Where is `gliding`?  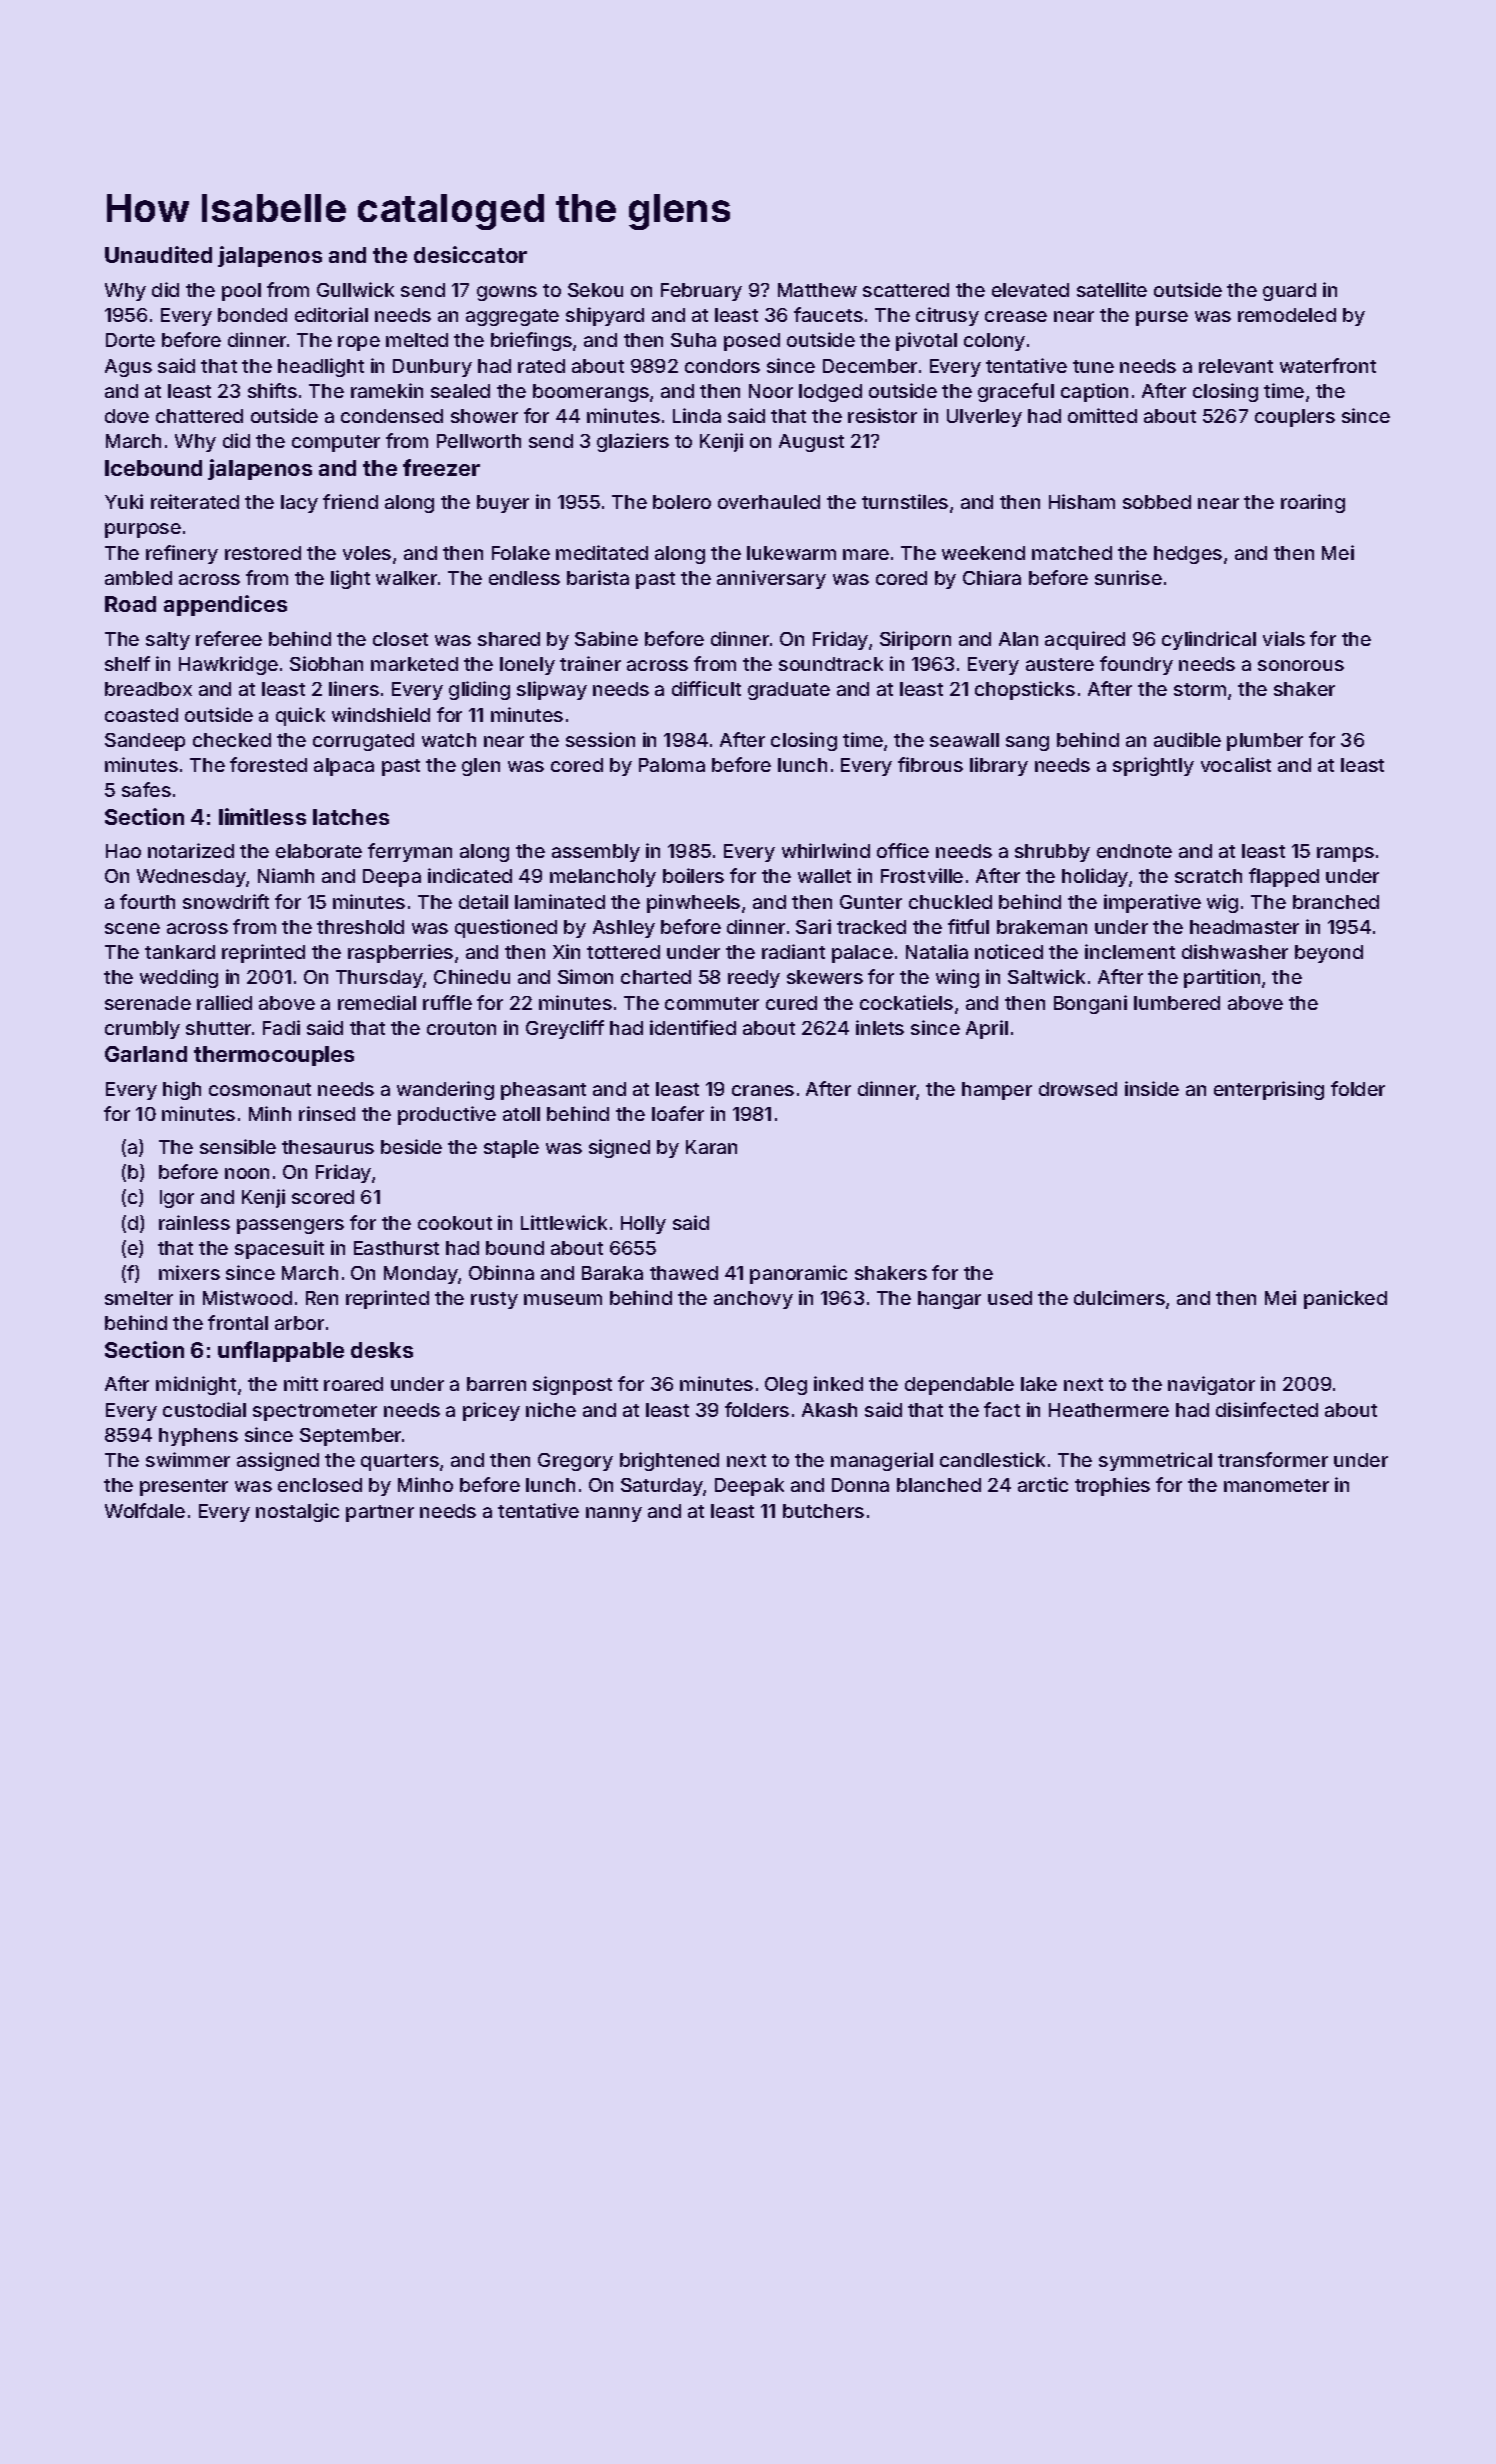 gliding is located at coordinates (479, 690).
